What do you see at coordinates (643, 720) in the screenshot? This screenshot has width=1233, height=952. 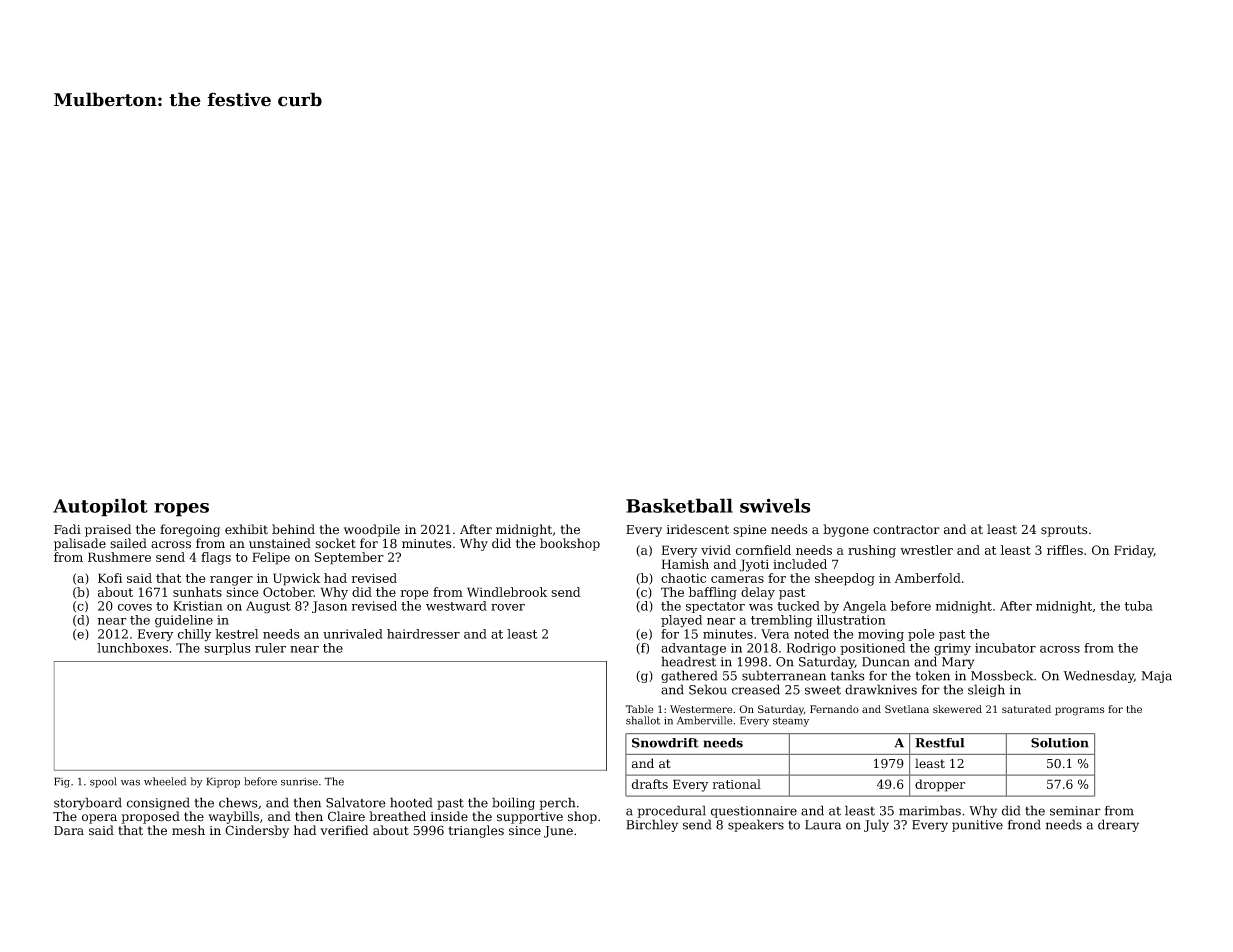 I see `shallot` at bounding box center [643, 720].
